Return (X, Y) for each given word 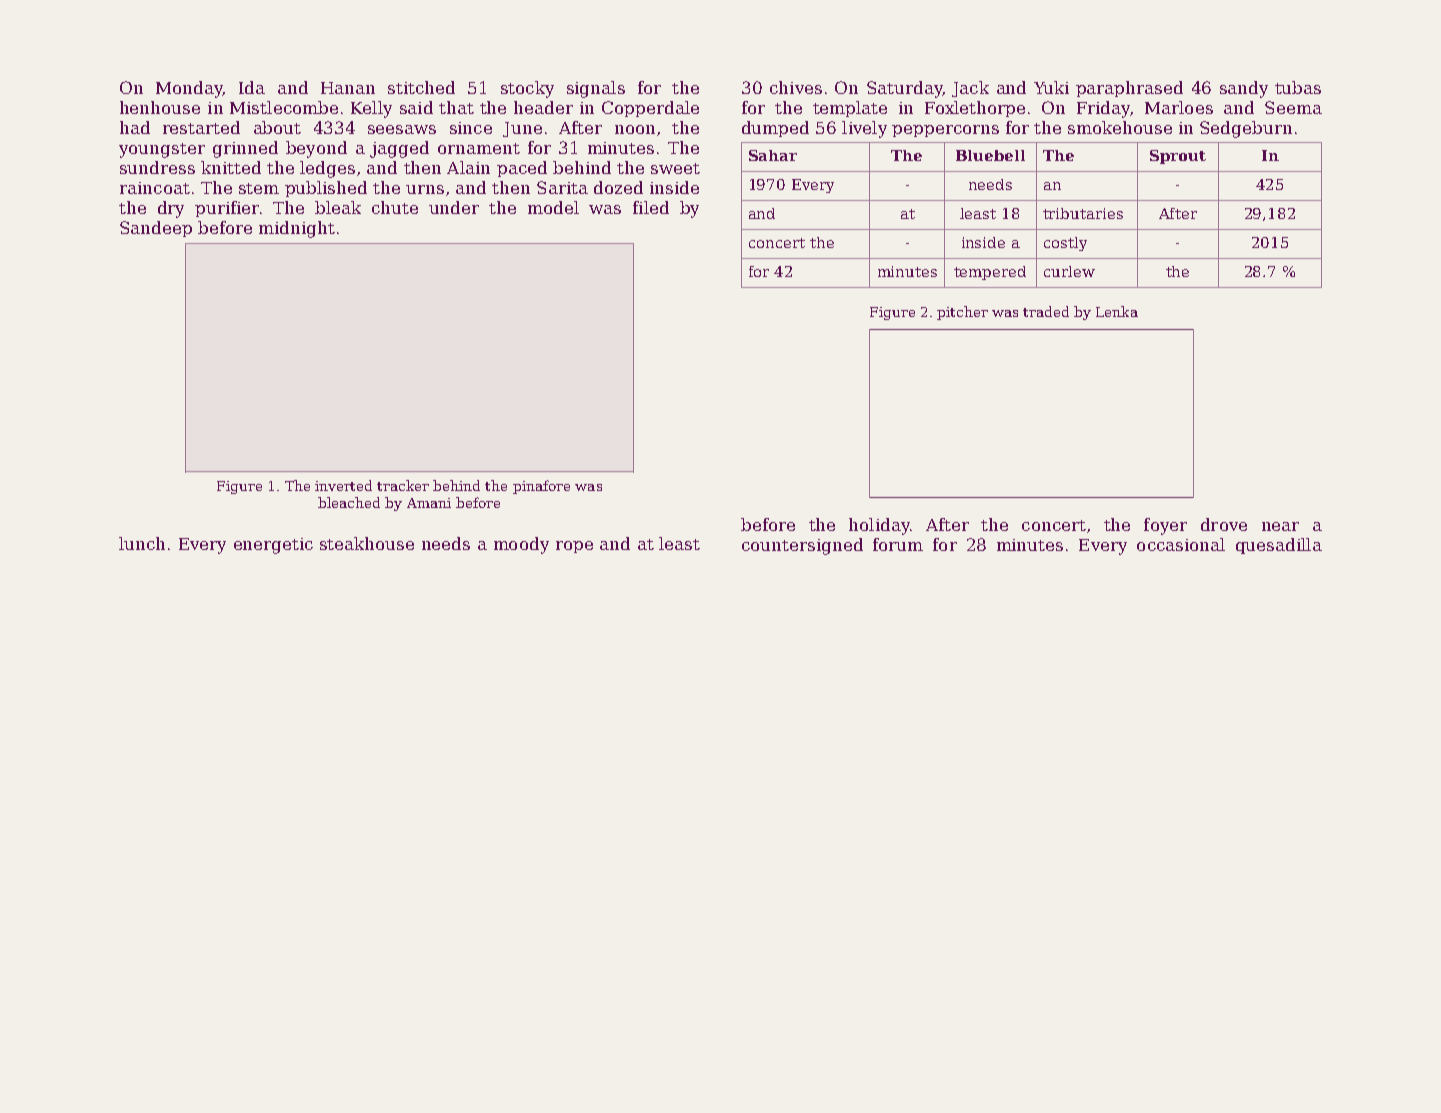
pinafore (541, 487)
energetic (273, 546)
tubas (1298, 87)
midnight (297, 229)
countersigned (802, 546)
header (543, 107)
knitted (231, 167)
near (1280, 526)
